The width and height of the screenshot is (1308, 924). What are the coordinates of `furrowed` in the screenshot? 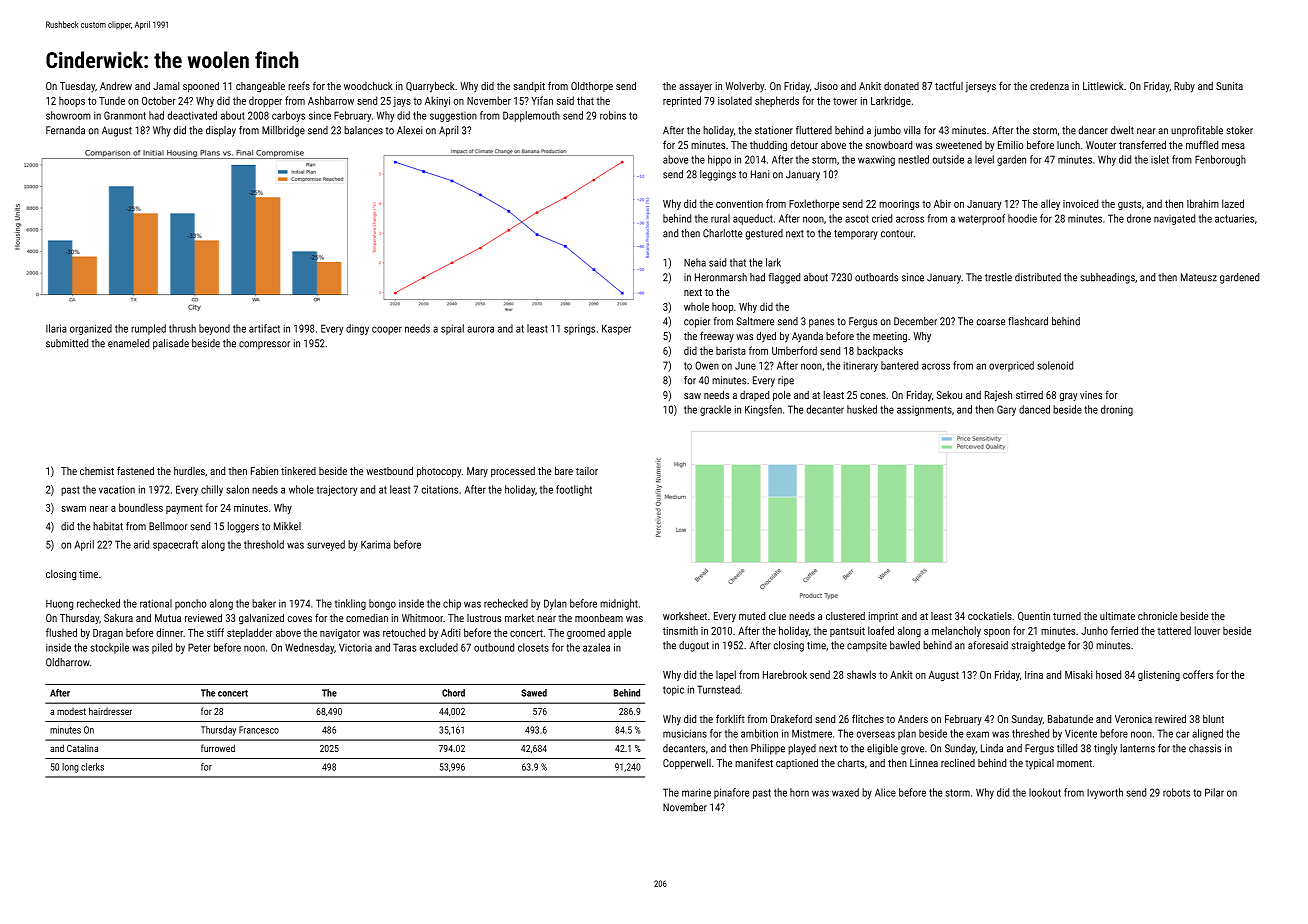 It's located at (218, 748).
